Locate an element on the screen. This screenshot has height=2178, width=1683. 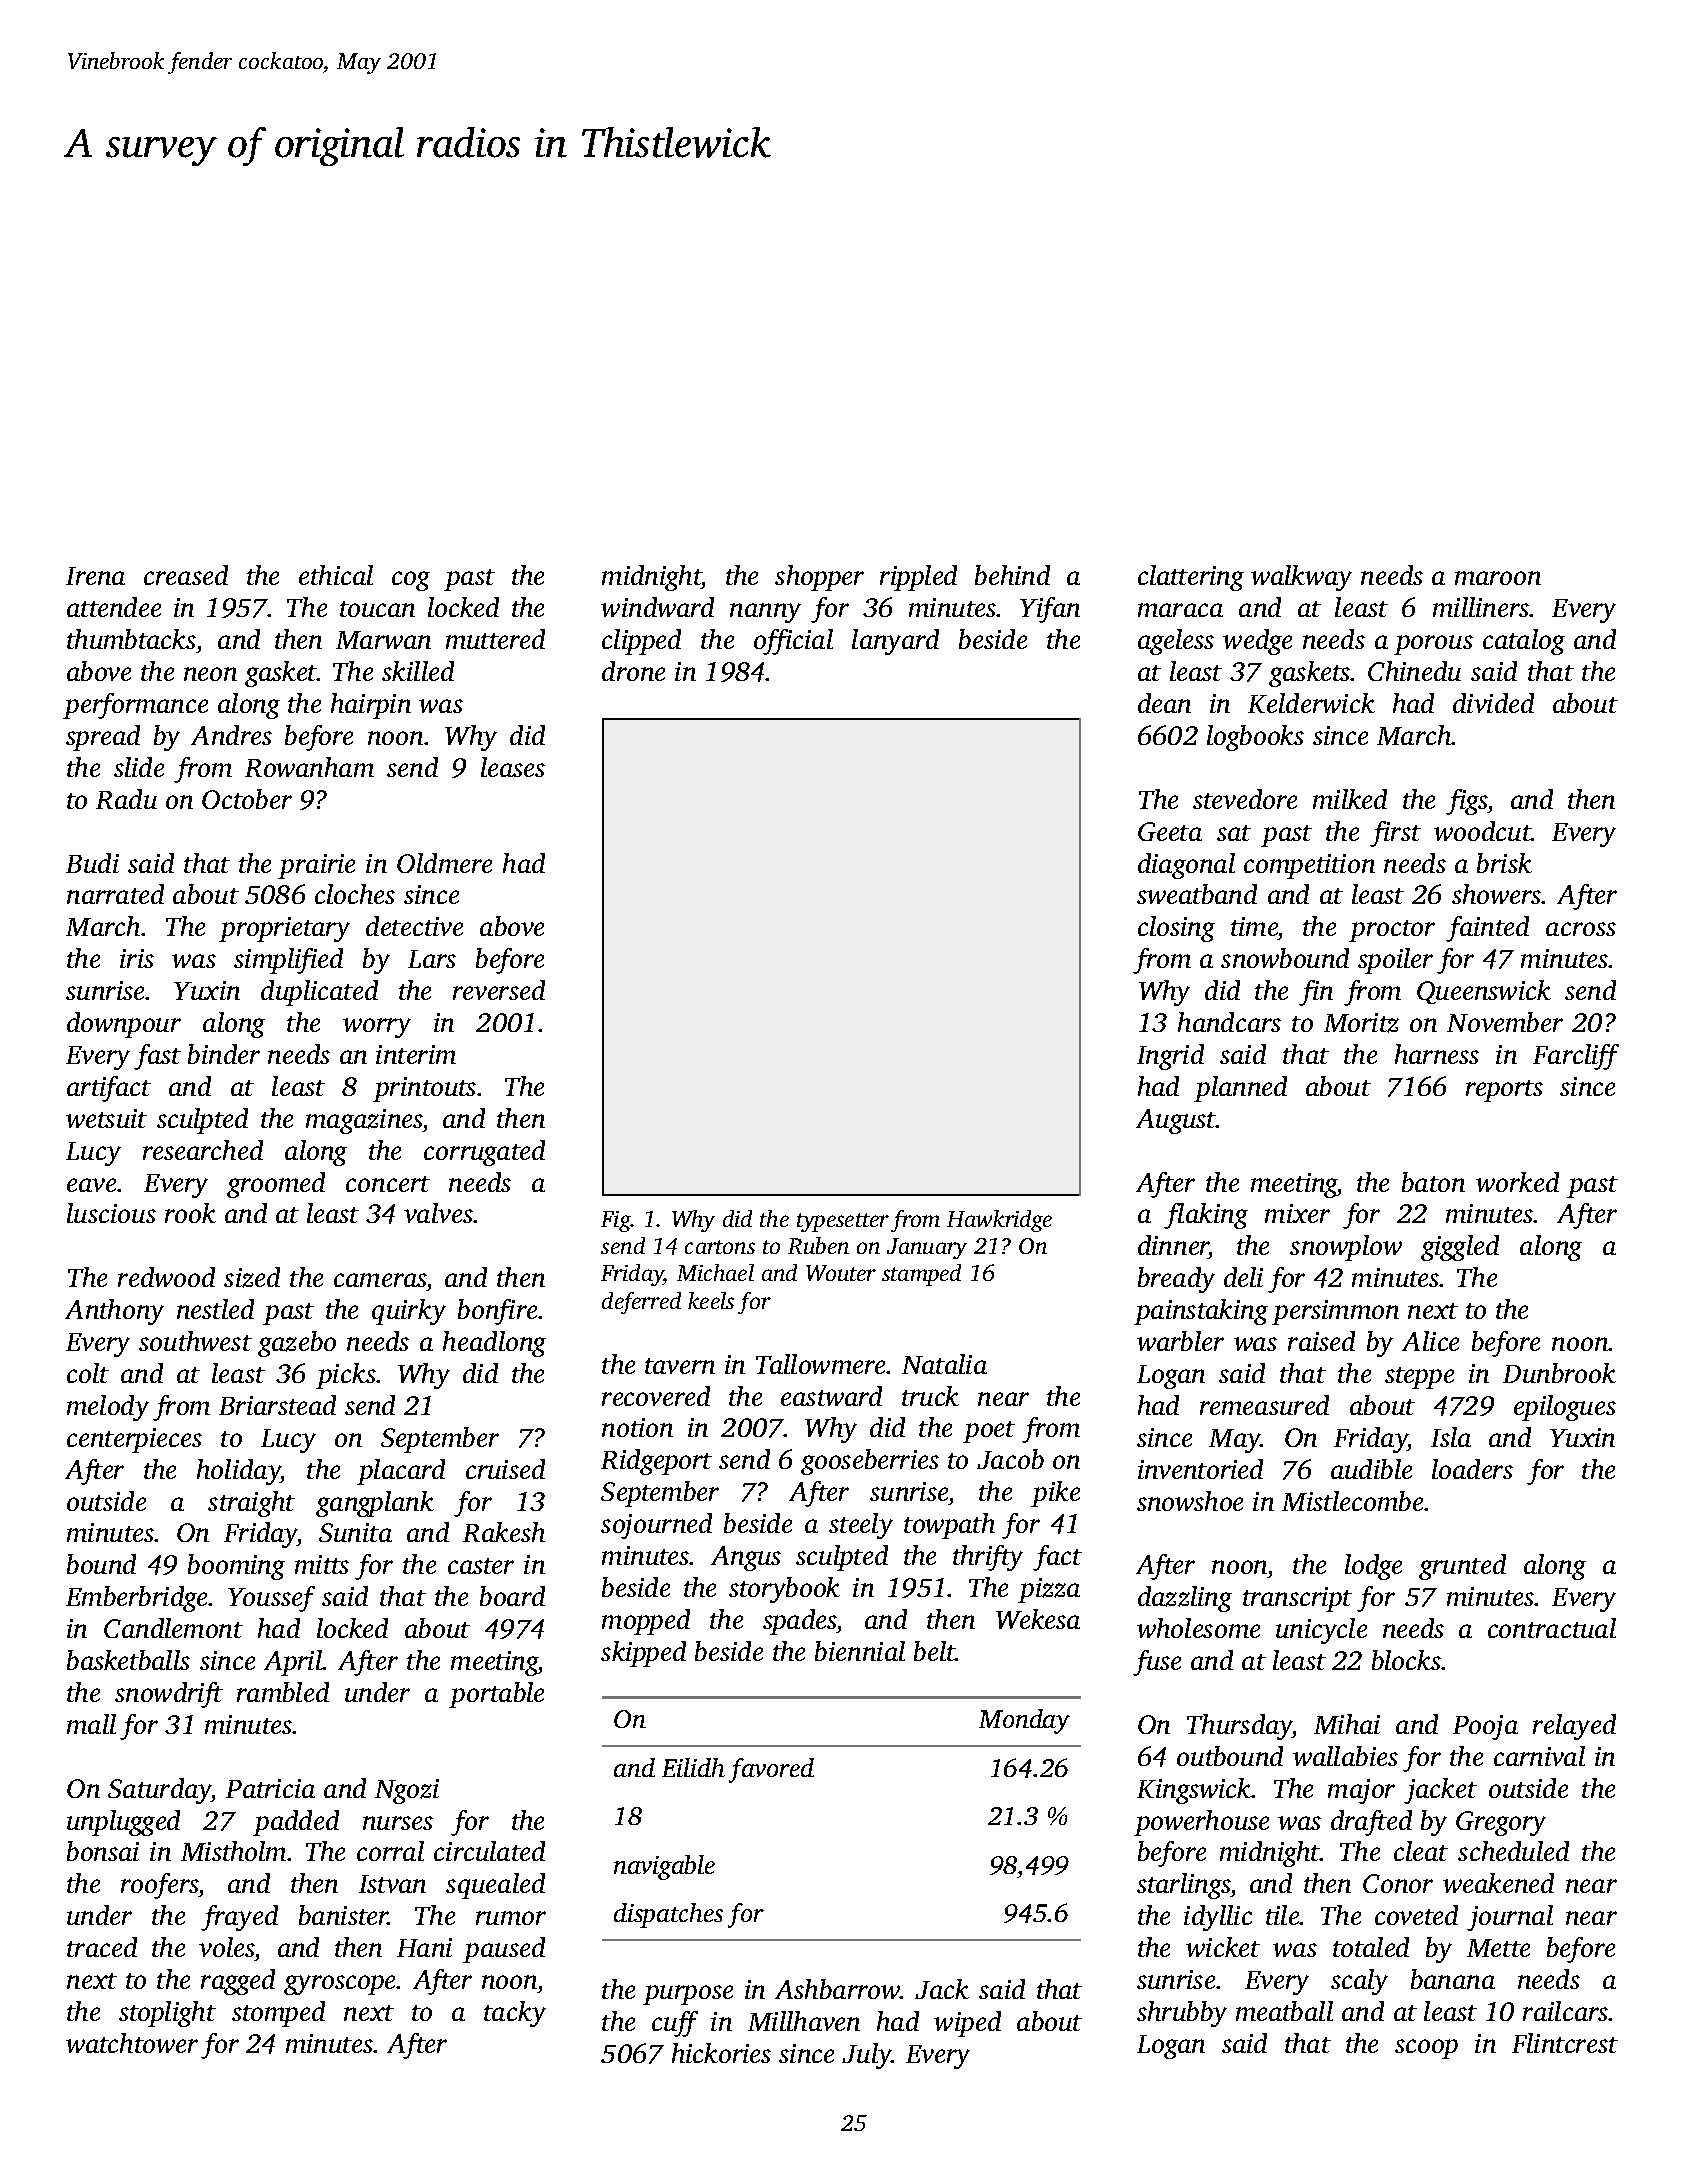
coveted is located at coordinates (1416, 1915).
